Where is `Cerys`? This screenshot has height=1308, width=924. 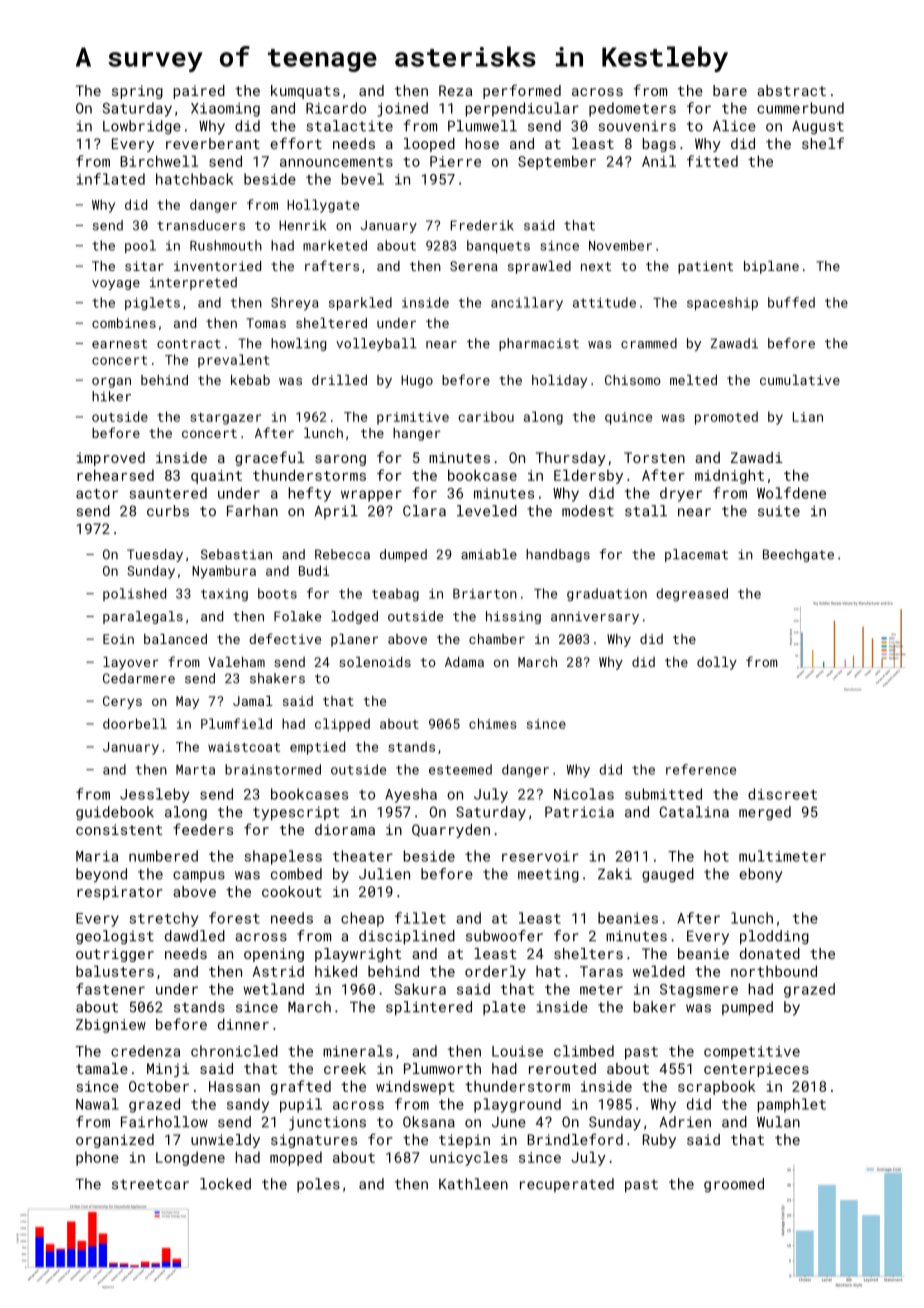 Cerys is located at coordinates (122, 702).
